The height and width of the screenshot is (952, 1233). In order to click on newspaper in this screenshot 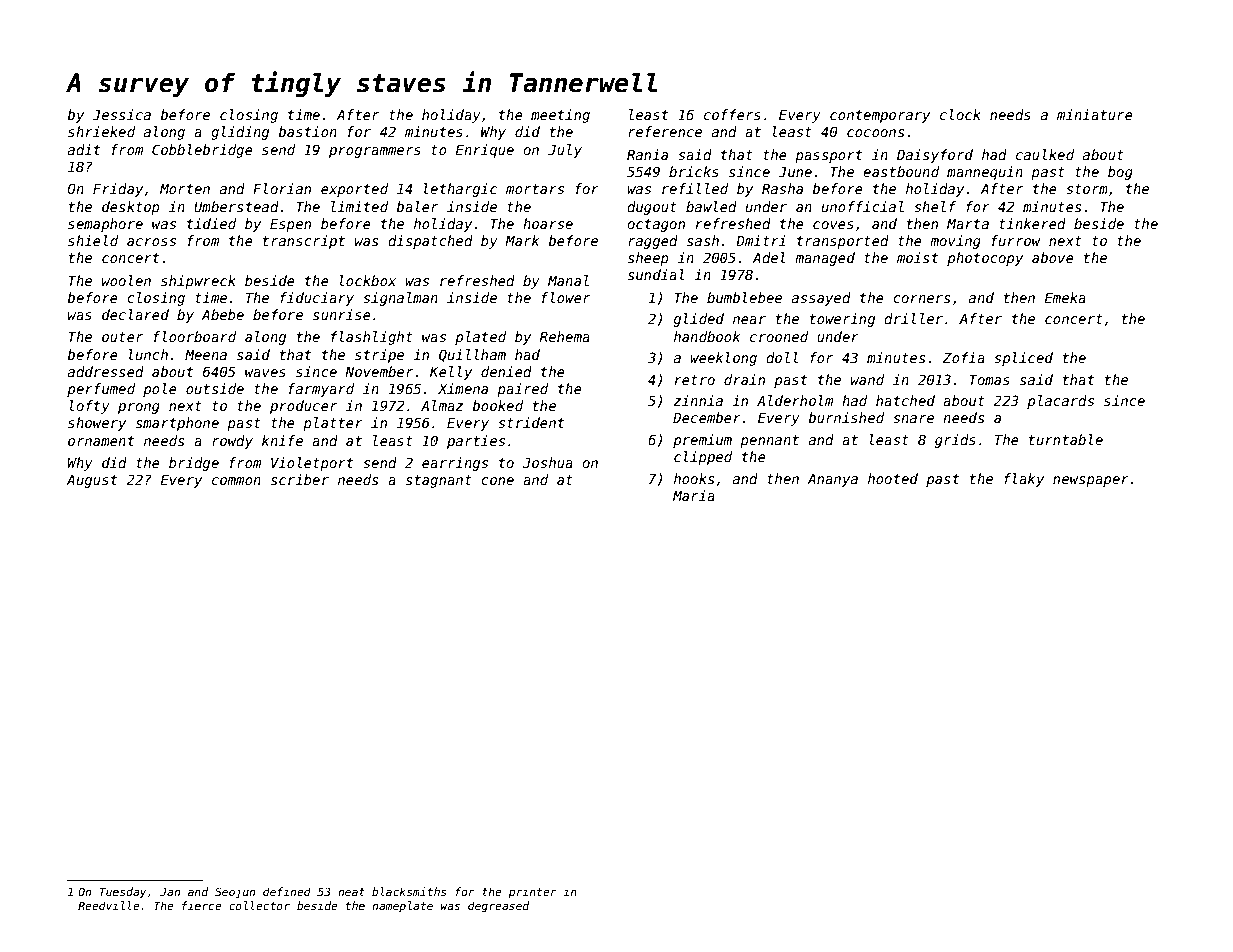, I will do `click(1091, 481)`.
